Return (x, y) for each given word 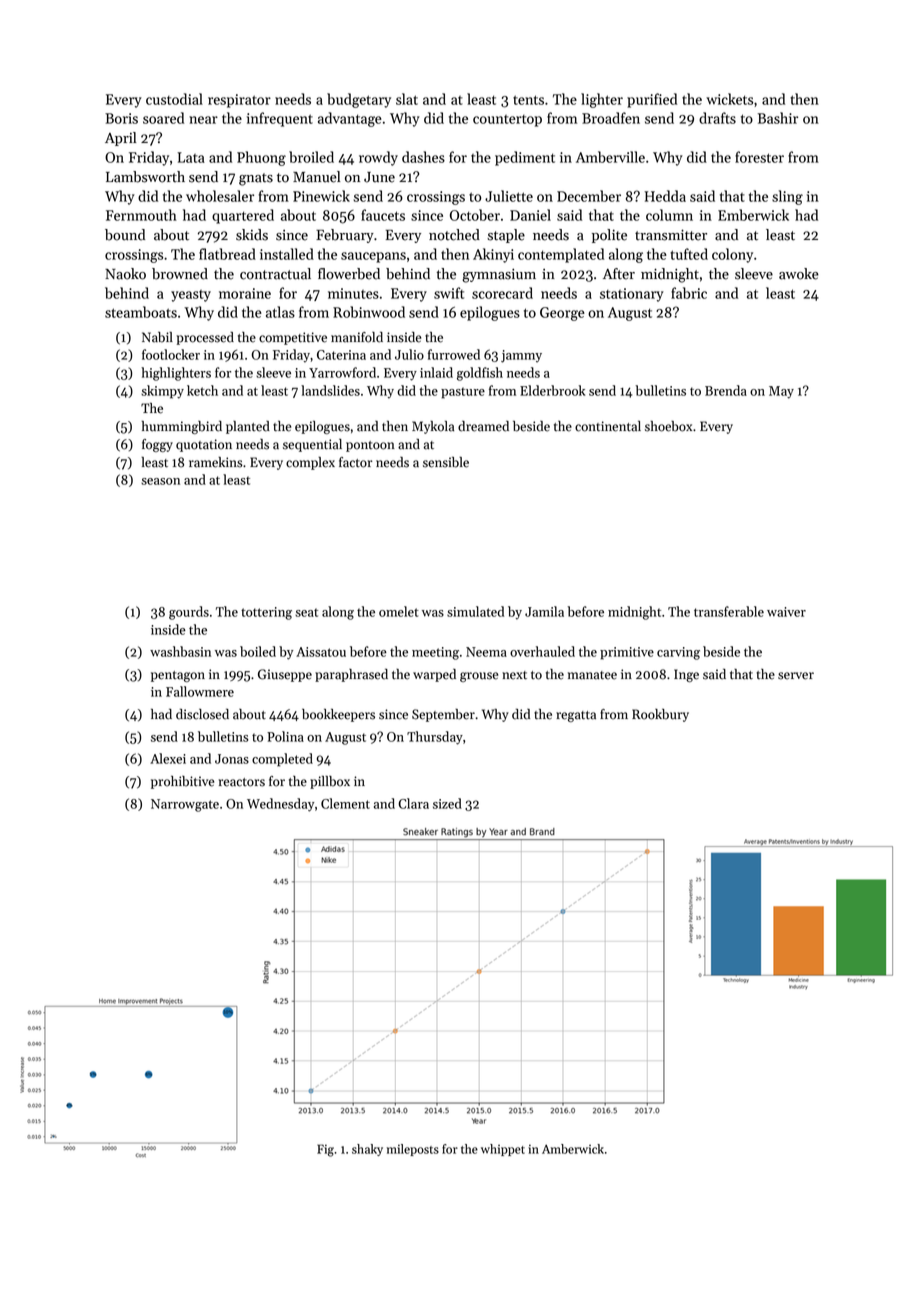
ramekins (216, 462)
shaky (367, 1150)
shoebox (668, 426)
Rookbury (660, 715)
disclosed (202, 714)
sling (787, 197)
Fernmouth (141, 215)
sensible (446, 462)
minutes (353, 293)
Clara (413, 803)
